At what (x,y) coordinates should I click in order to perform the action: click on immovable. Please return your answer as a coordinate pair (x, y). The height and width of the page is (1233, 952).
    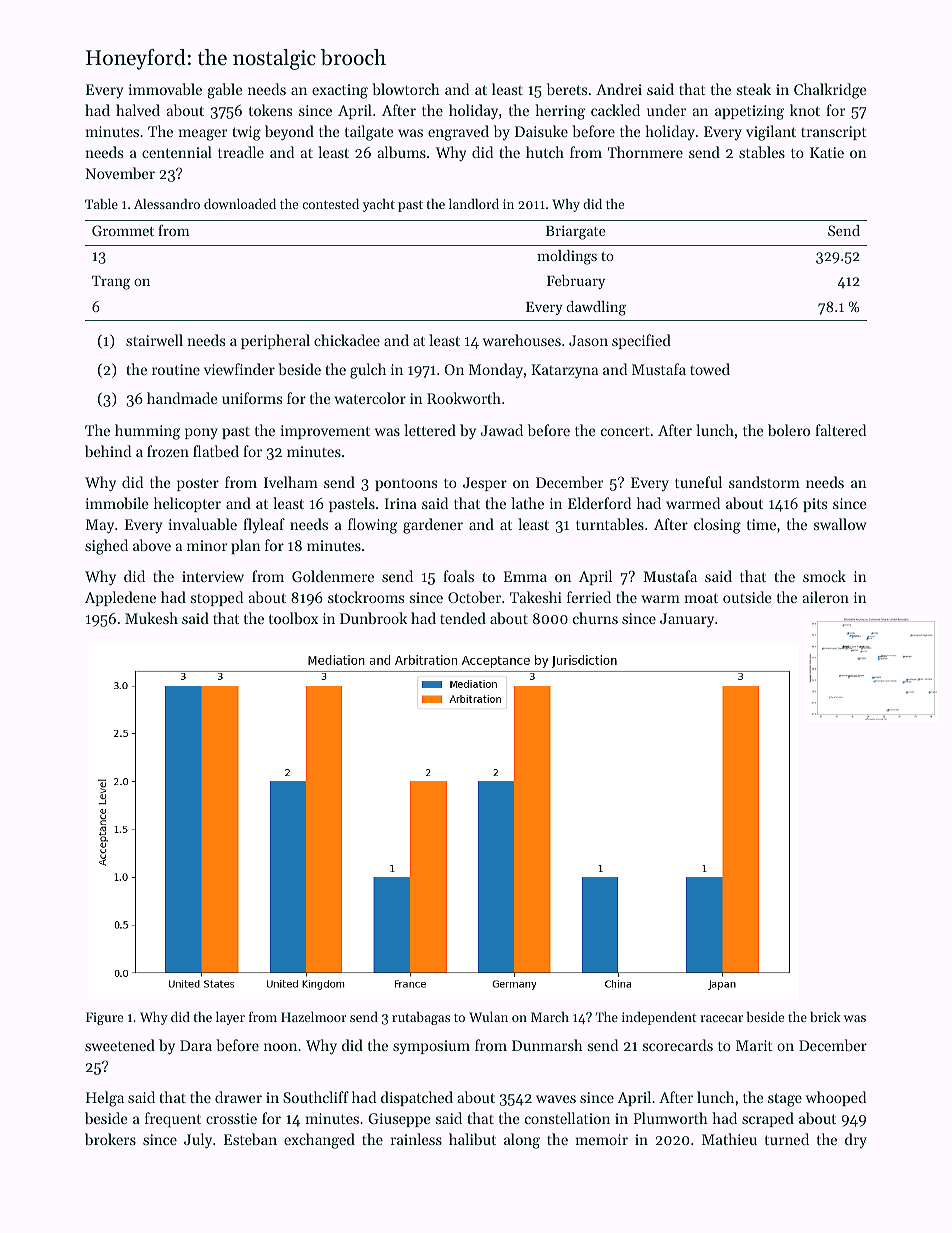
    Looking at the image, I should click on (165, 89).
